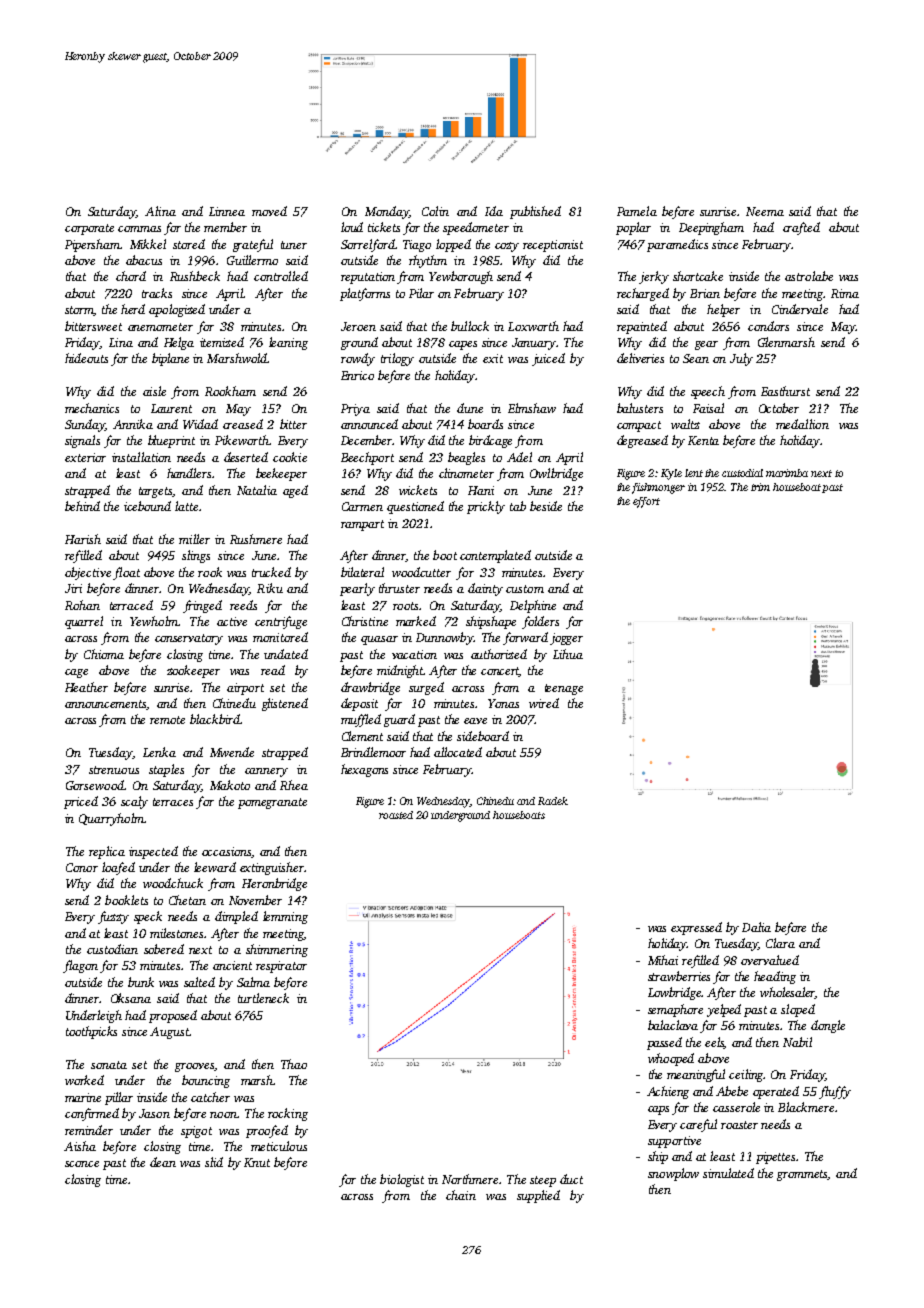 This page has height=1308, width=924. What do you see at coordinates (809, 276) in the page?
I see `astrolabe` at bounding box center [809, 276].
